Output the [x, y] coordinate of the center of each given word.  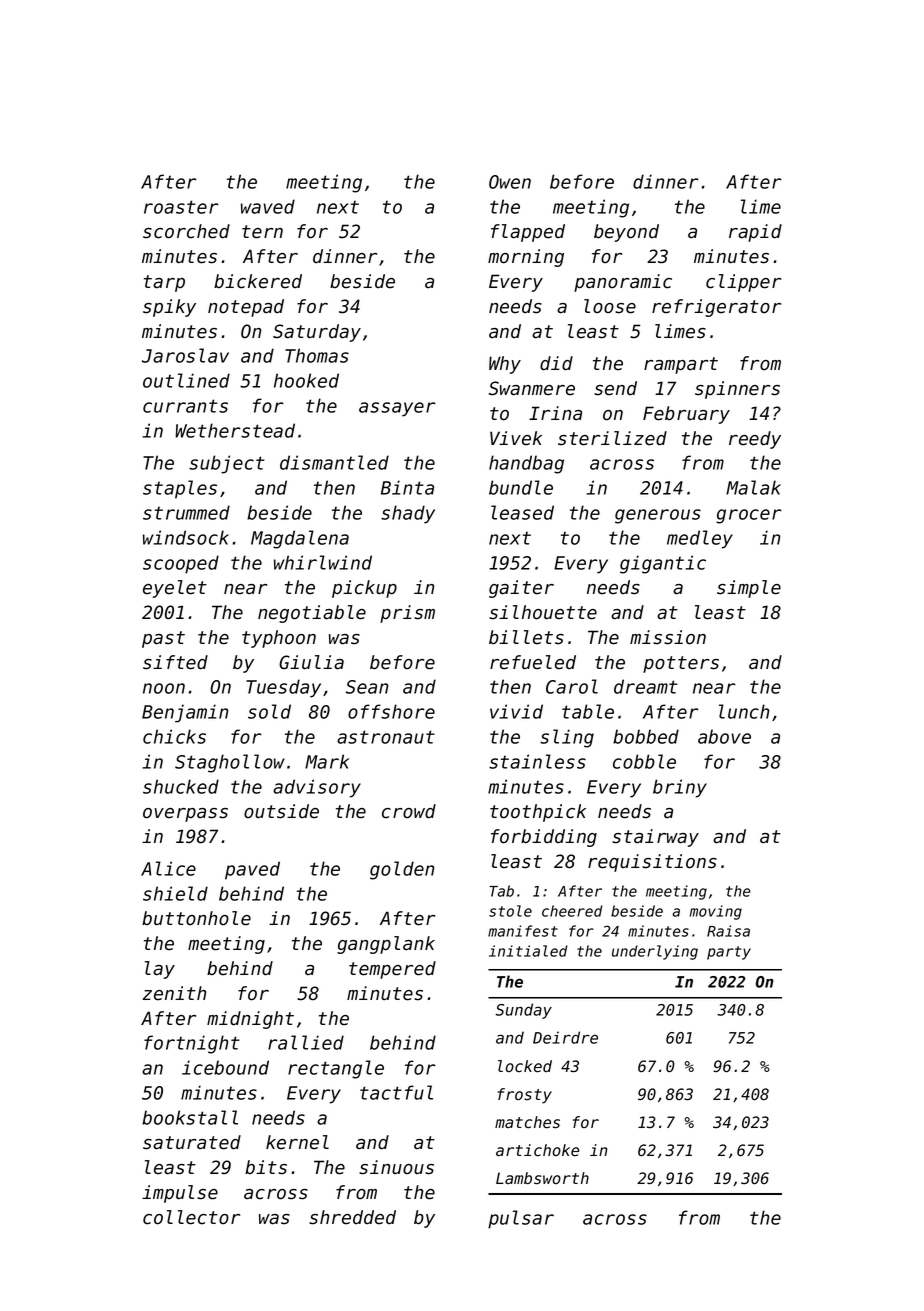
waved [268, 206]
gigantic [663, 564]
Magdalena [300, 539]
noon [164, 688]
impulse [180, 1194]
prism [407, 614]
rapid [755, 233]
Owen [510, 182]
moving [716, 912]
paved [252, 870]
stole [510, 911]
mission [668, 637]
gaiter [521, 589]
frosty [524, 1096]
